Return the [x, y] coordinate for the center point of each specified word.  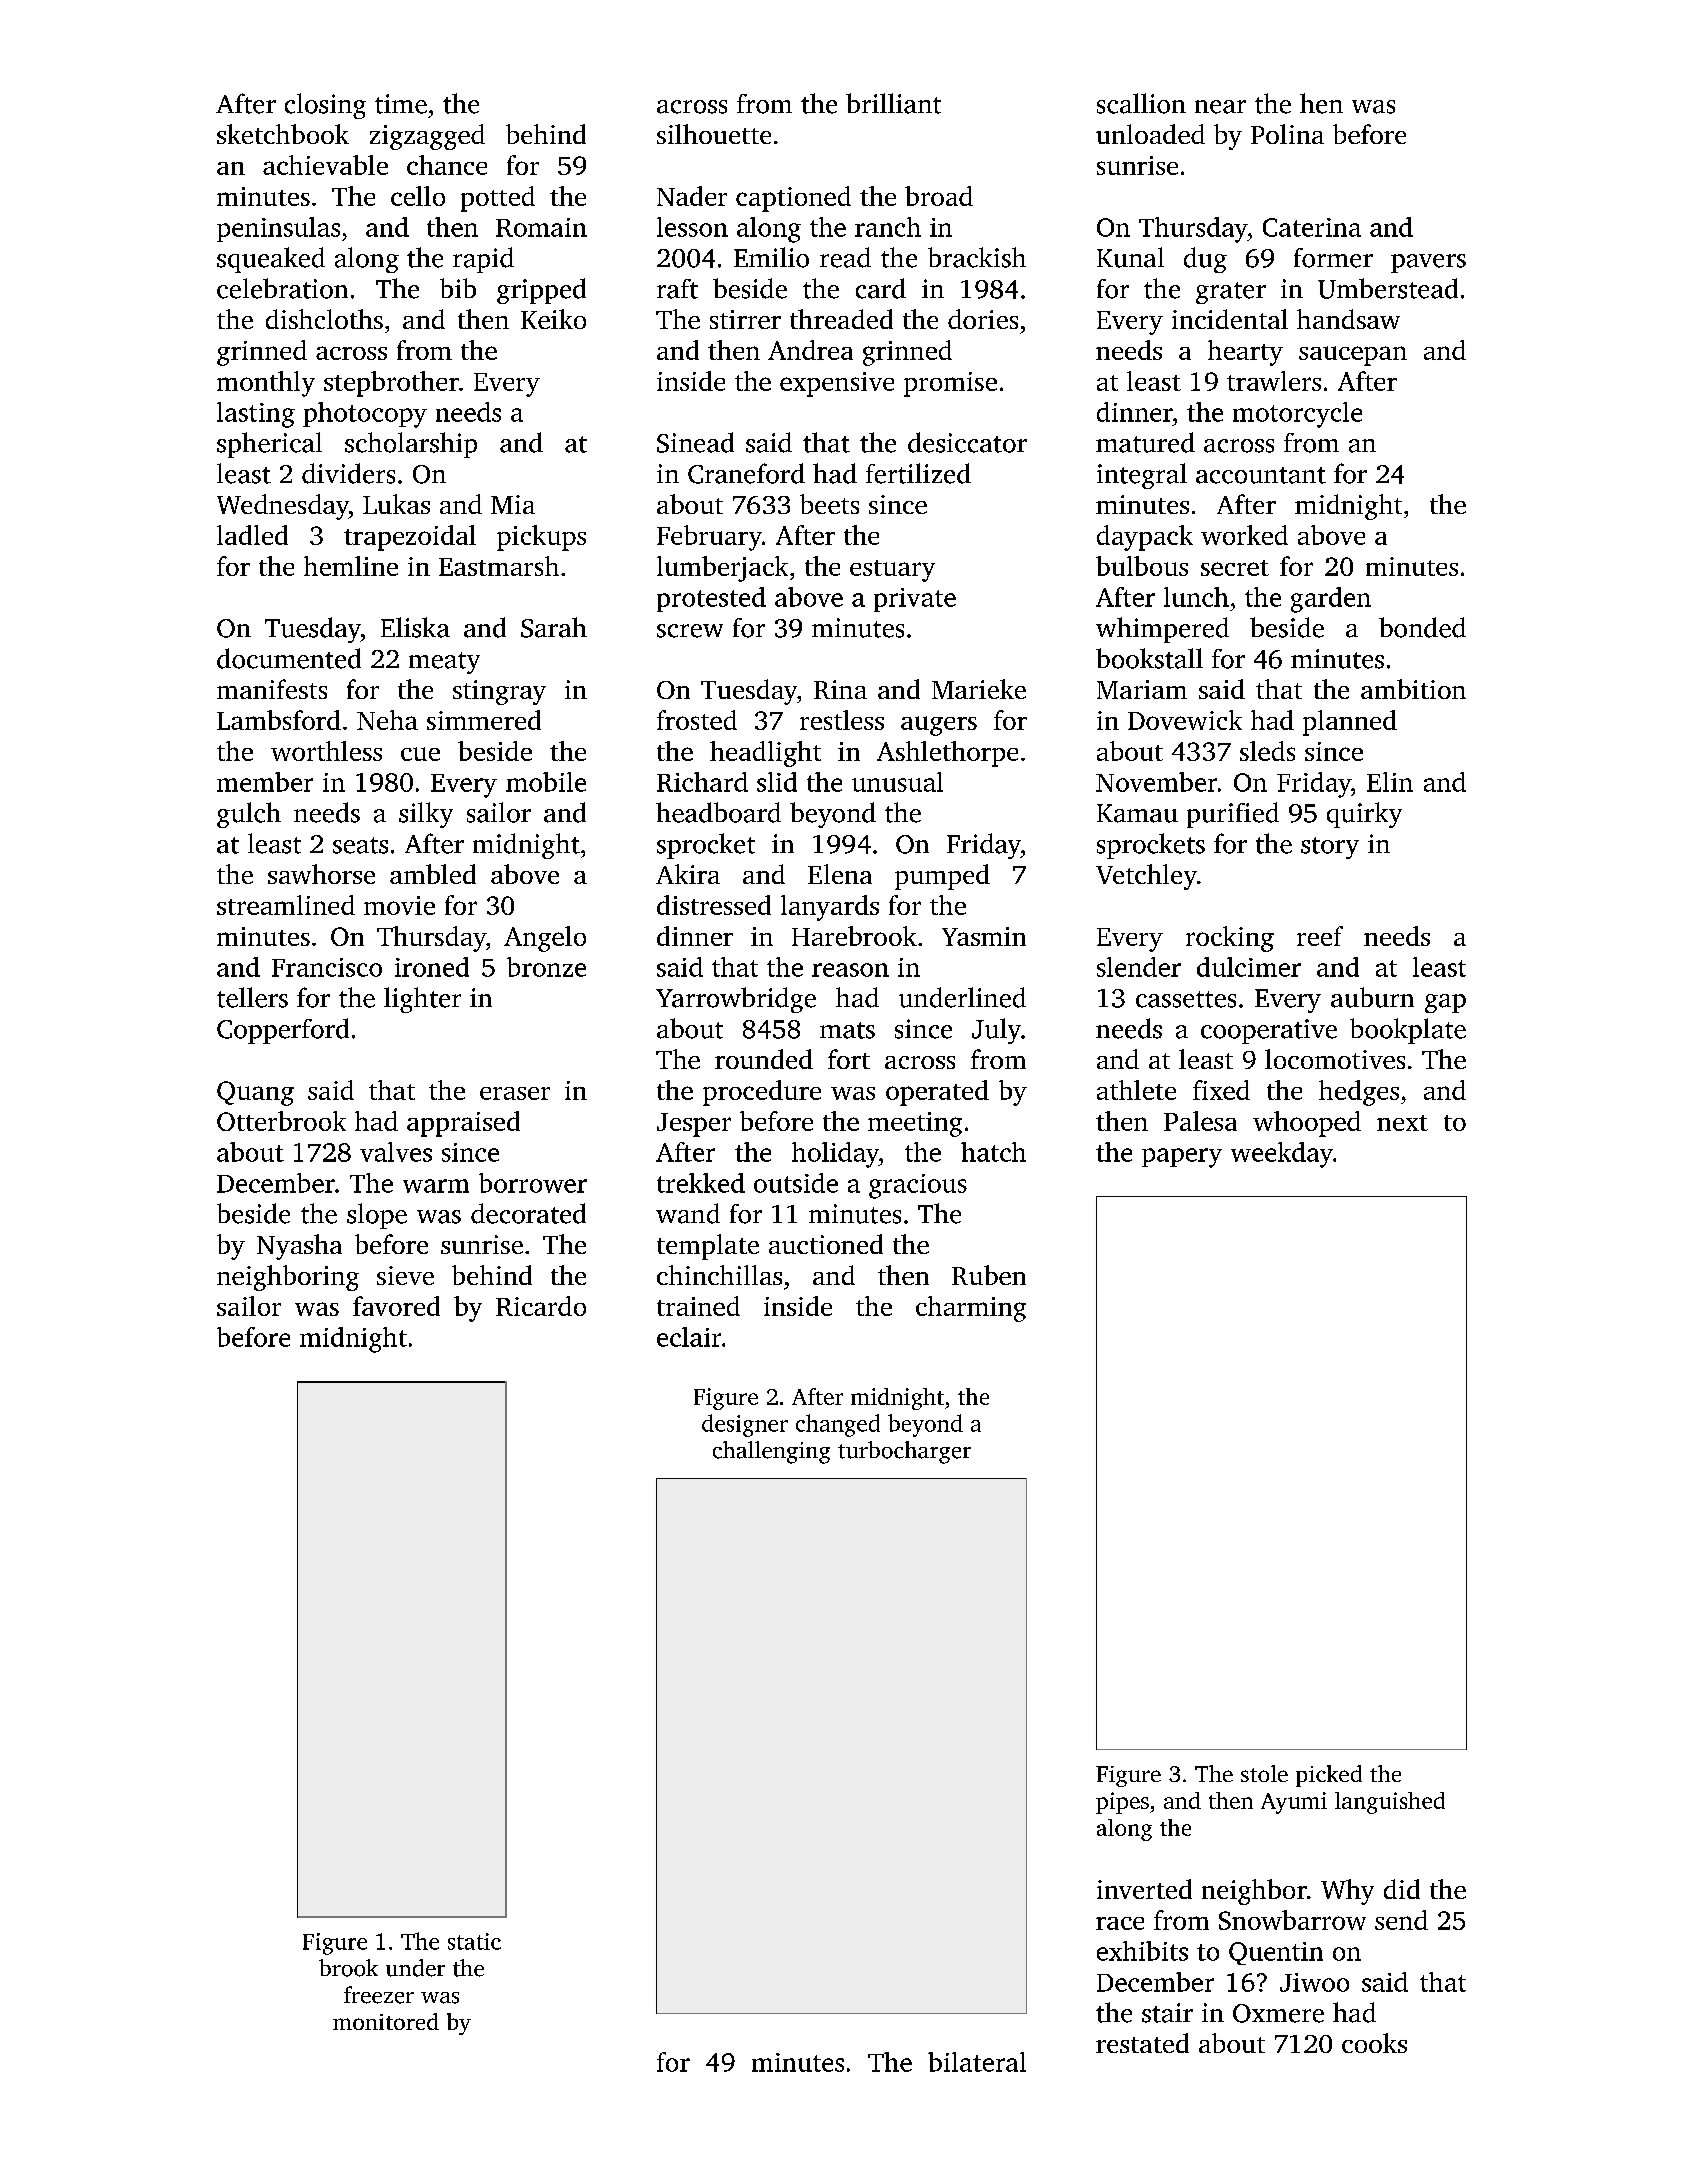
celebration [282, 288]
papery [1182, 1158]
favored [396, 1306]
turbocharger [904, 1452]
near [1220, 107]
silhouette [714, 134]
